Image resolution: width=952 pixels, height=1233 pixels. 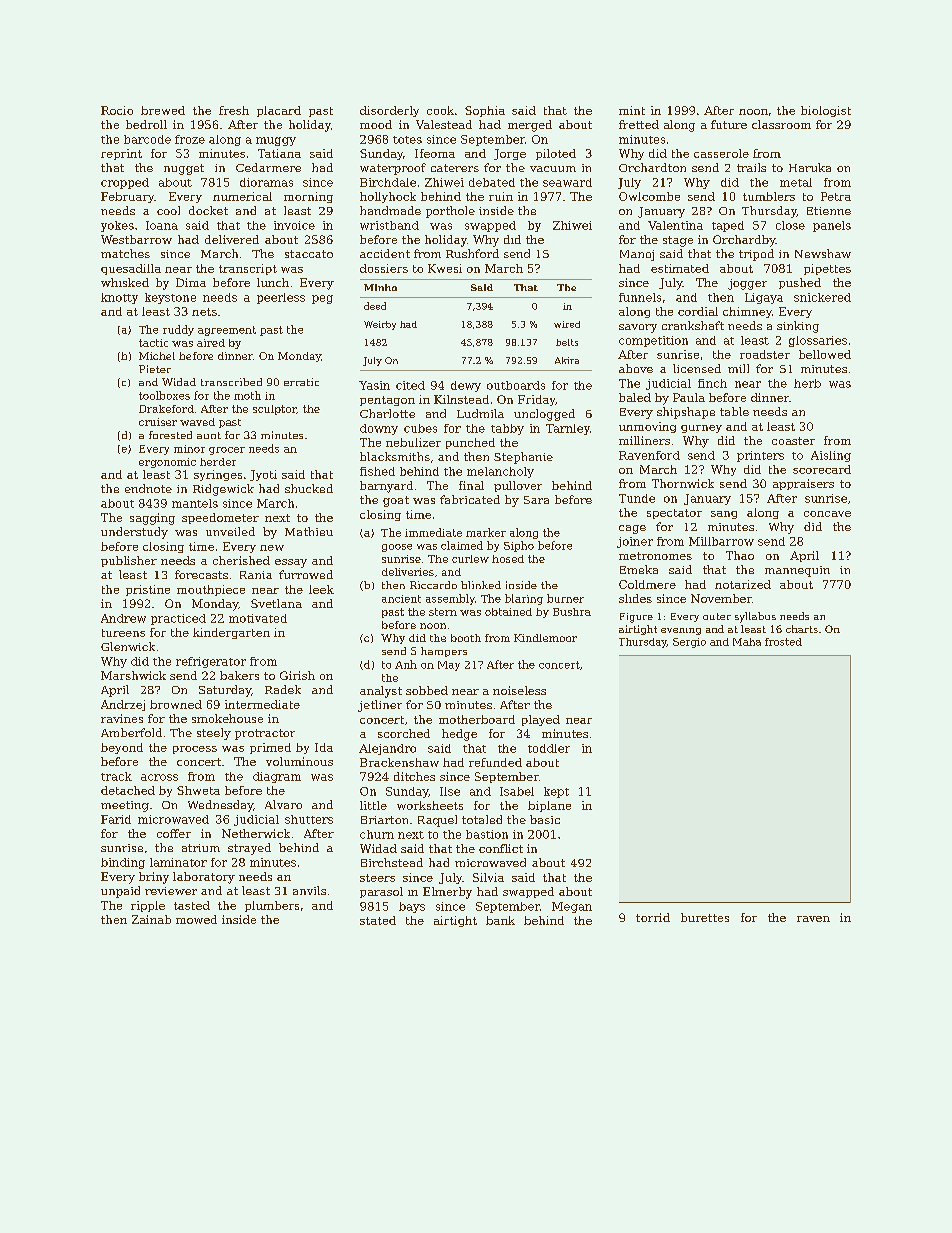 I want to click on strayed, so click(x=249, y=849).
